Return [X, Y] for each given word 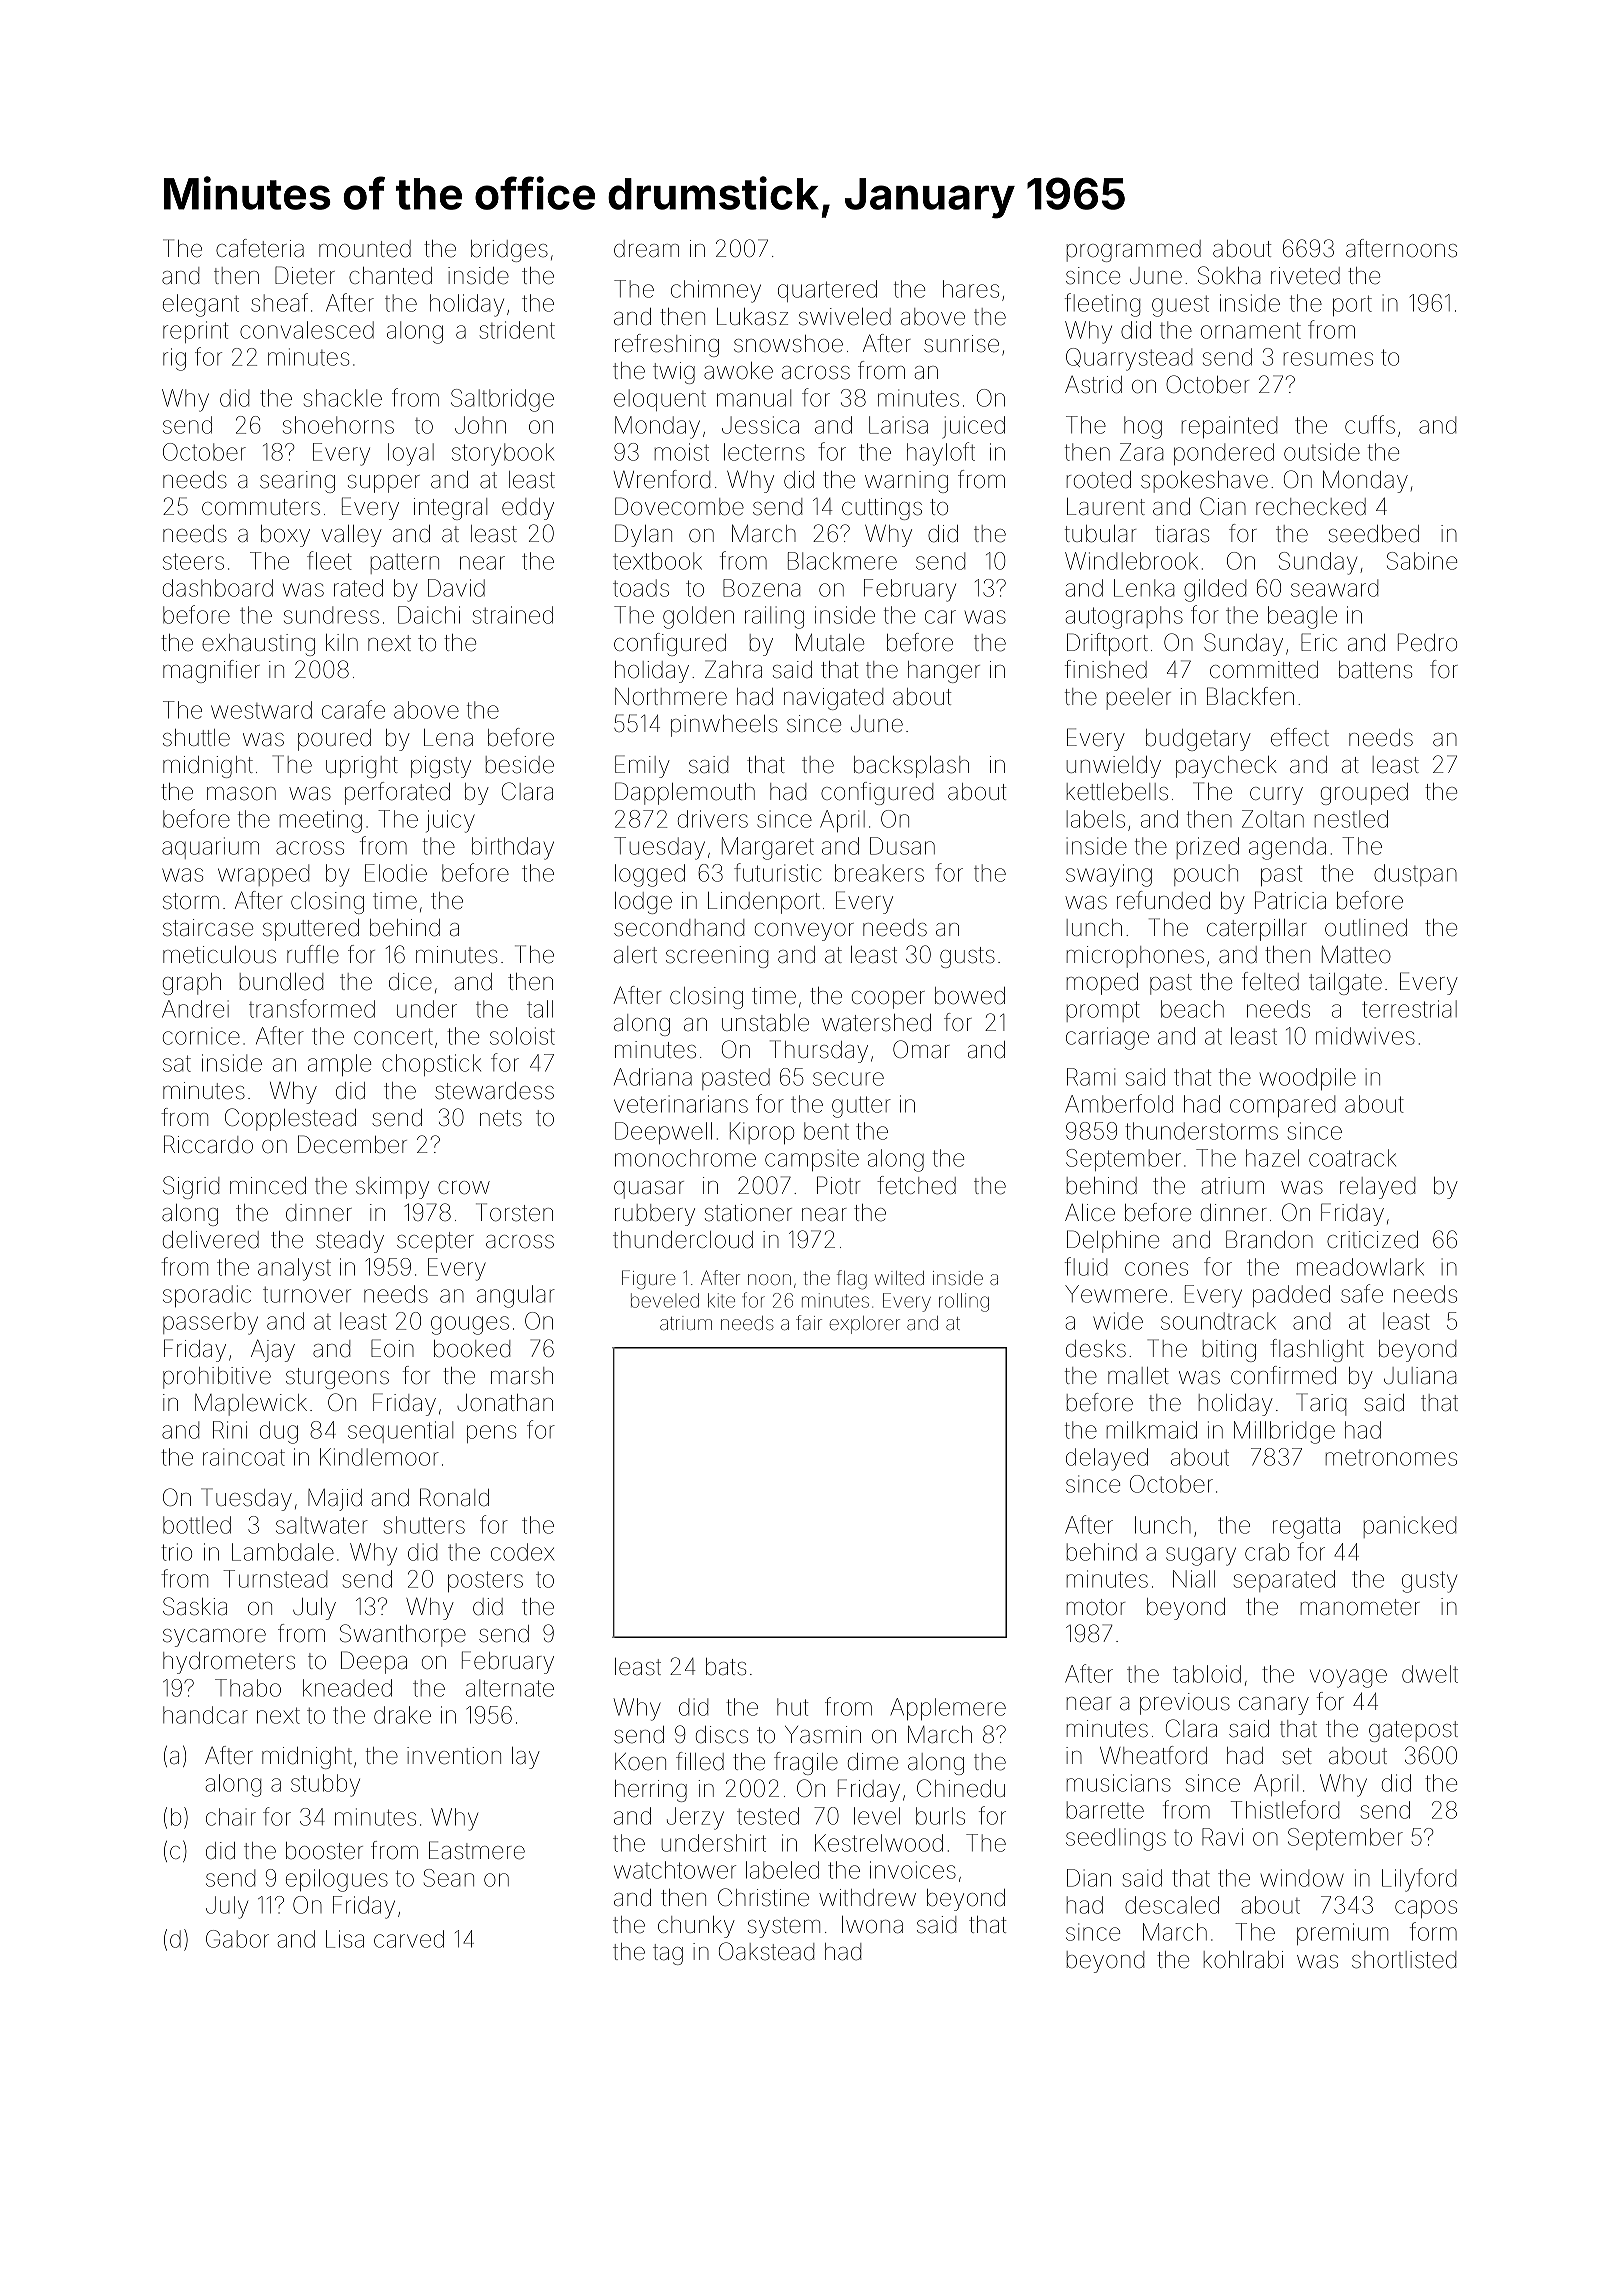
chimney [716, 291]
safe [1362, 1293]
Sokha [1229, 275]
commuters [261, 507]
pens [491, 1434]
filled [700, 1761]
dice [410, 982]
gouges [470, 1325]
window [1302, 1878]
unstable [765, 1023]
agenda [1287, 848]
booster [324, 1851]
